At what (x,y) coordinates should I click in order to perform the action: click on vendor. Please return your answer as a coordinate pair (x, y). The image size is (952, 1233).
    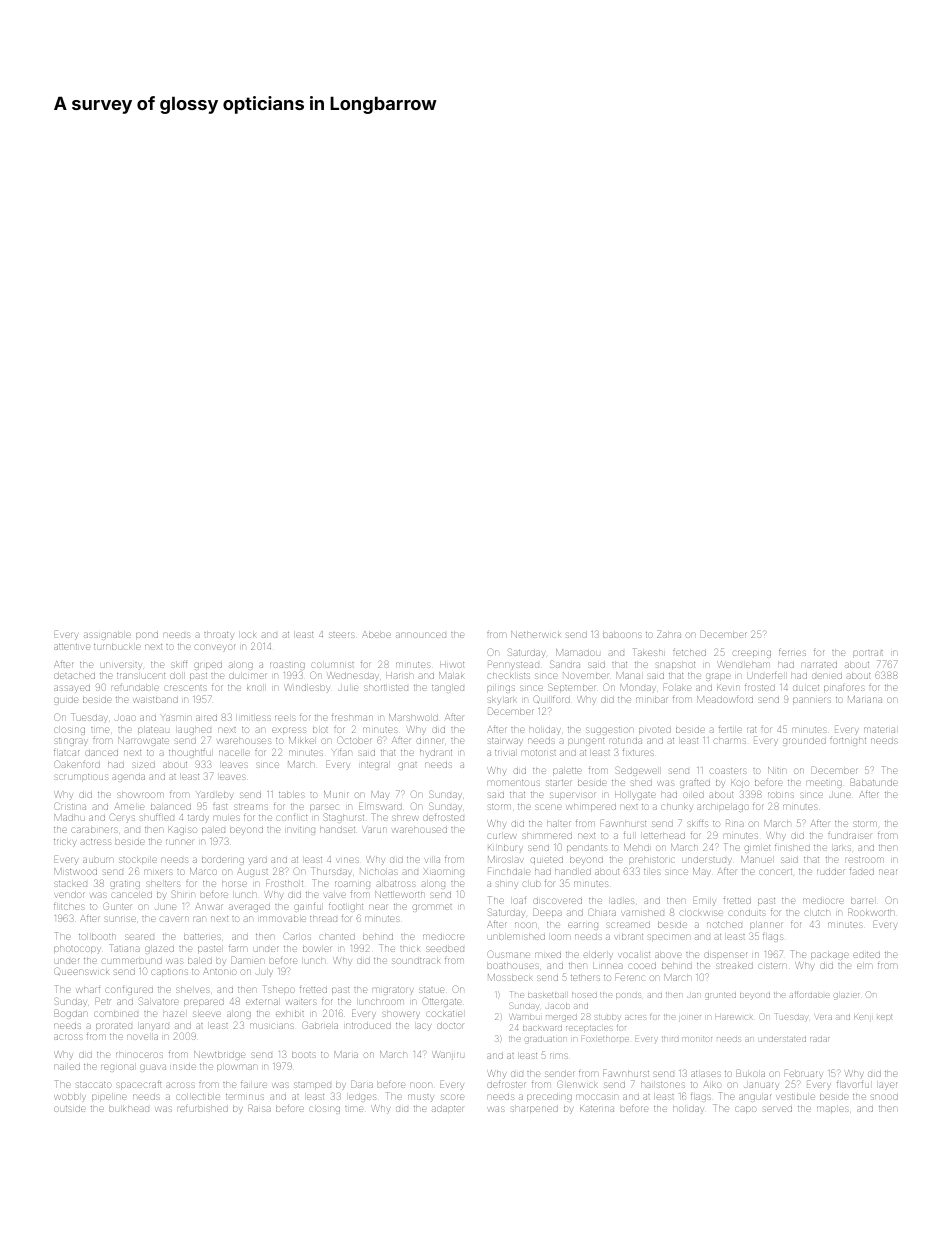
    Looking at the image, I should click on (70, 895).
